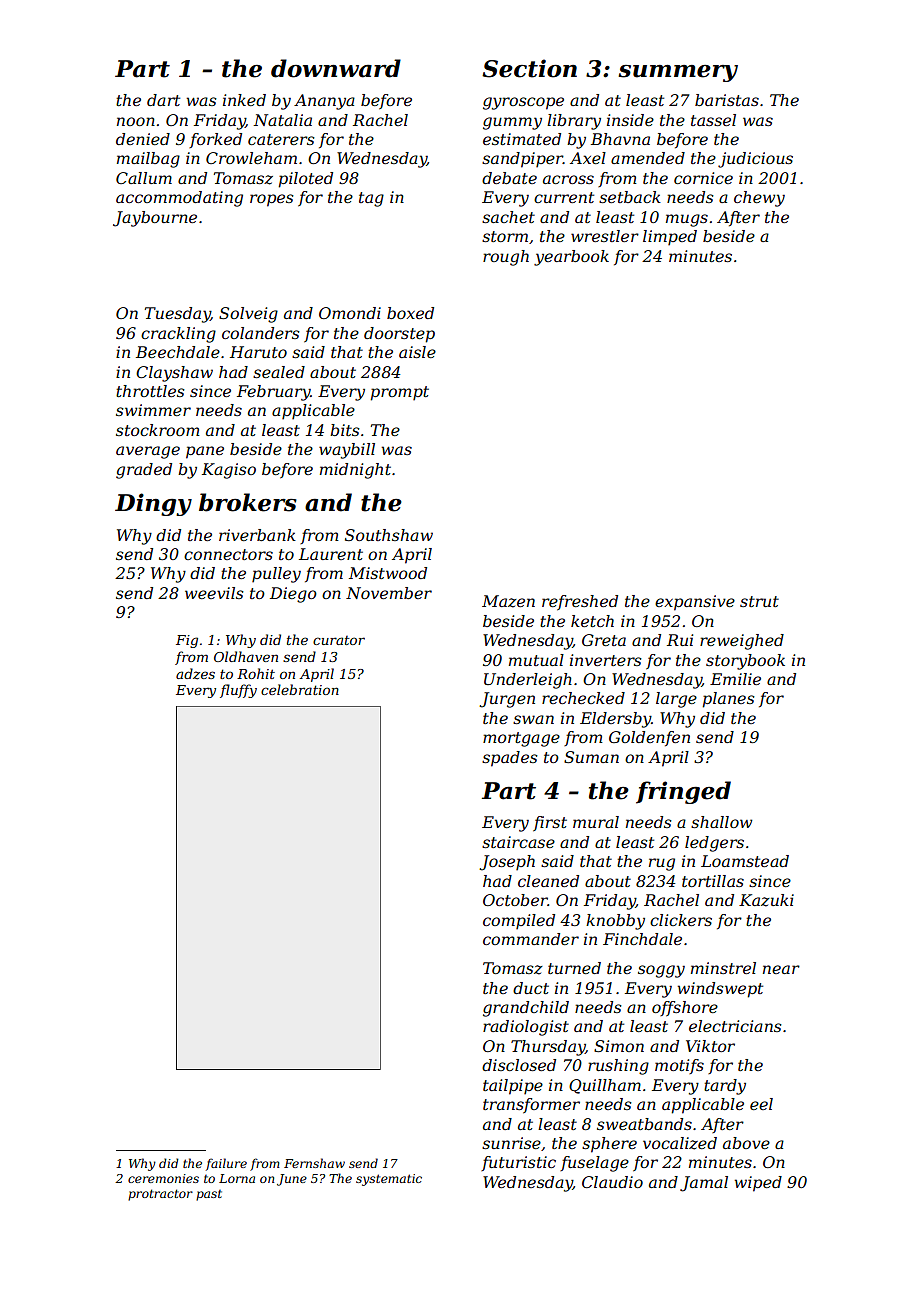 The height and width of the screenshot is (1308, 924). What do you see at coordinates (248, 315) in the screenshot?
I see `Solveig` at bounding box center [248, 315].
